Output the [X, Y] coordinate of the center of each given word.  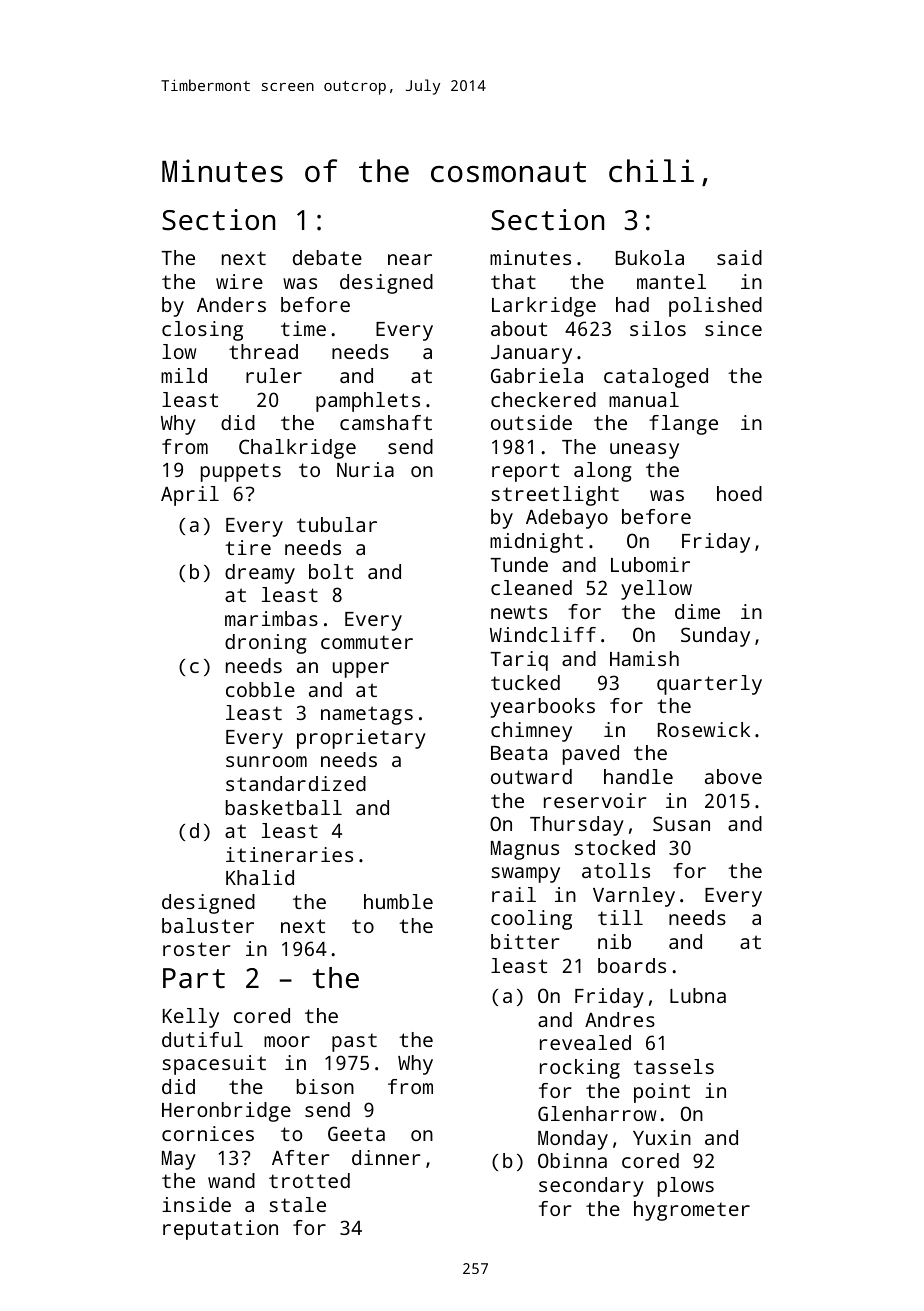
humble [398, 901]
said [739, 257]
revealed [585, 1042]
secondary [591, 1187]
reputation [220, 1230]
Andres [620, 1019]
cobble [260, 689]
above [733, 776]
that [513, 281]
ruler [274, 375]
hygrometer [692, 1211]
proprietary [361, 739]
